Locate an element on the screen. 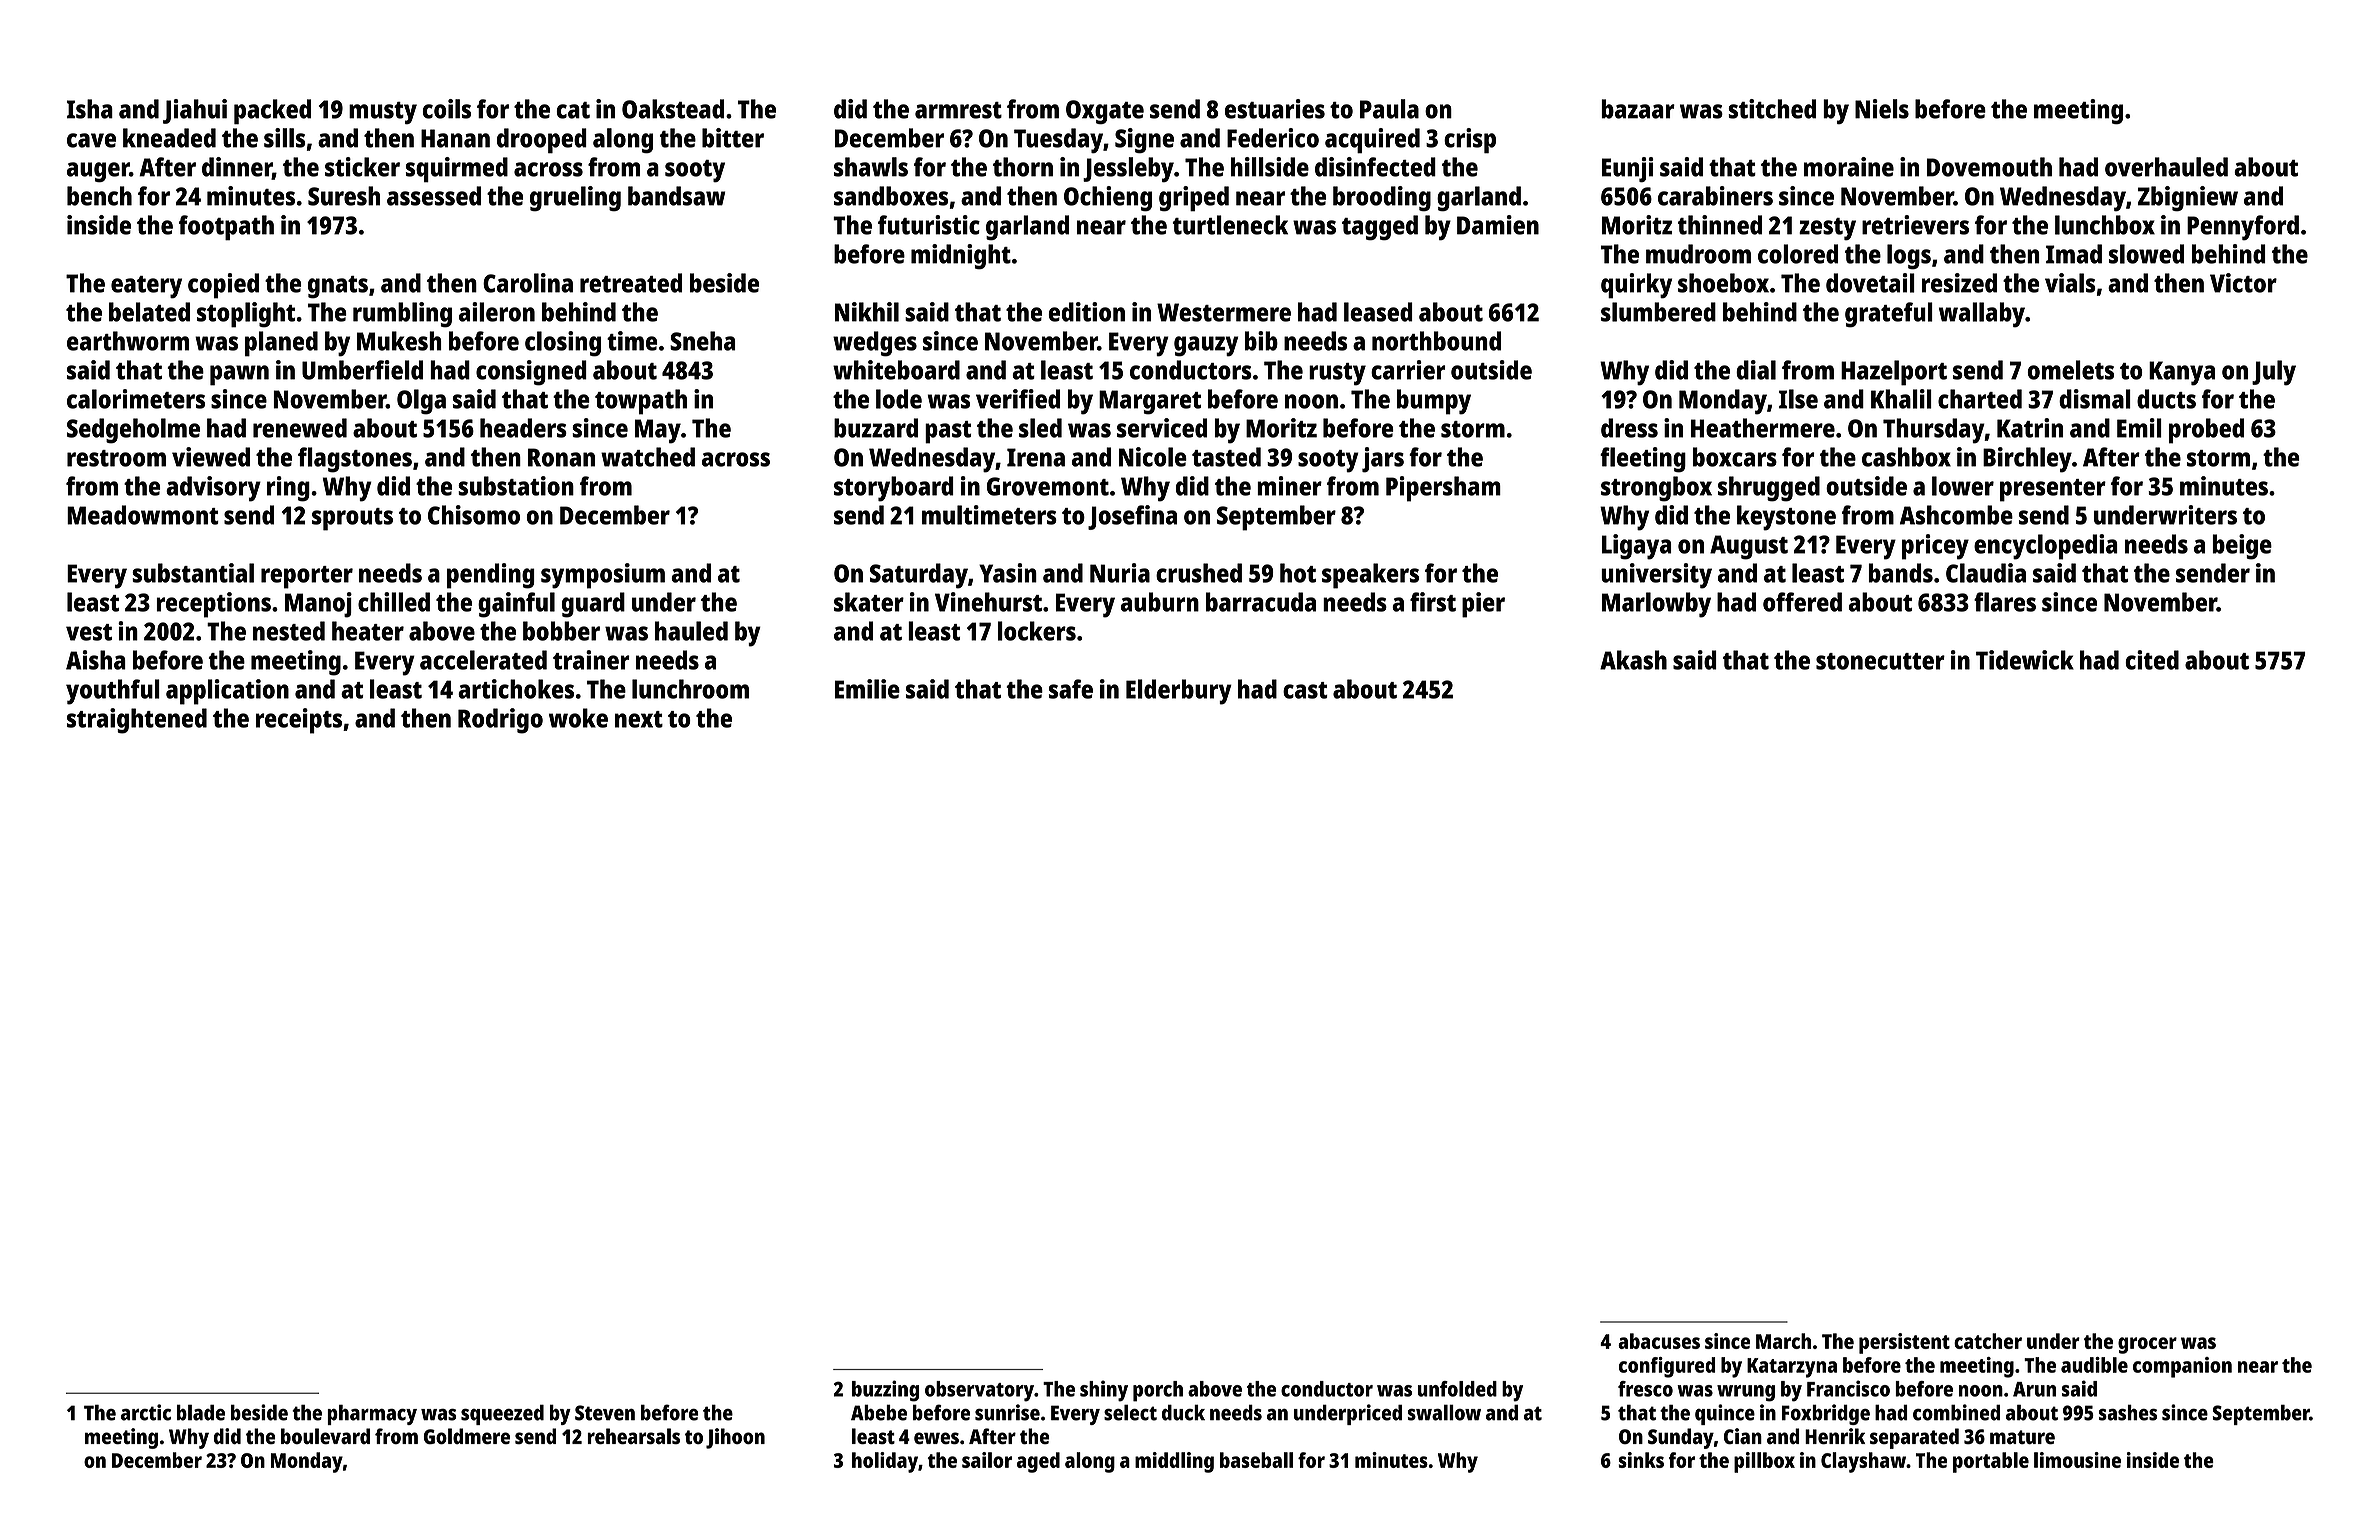  March is located at coordinates (1783, 1341).
